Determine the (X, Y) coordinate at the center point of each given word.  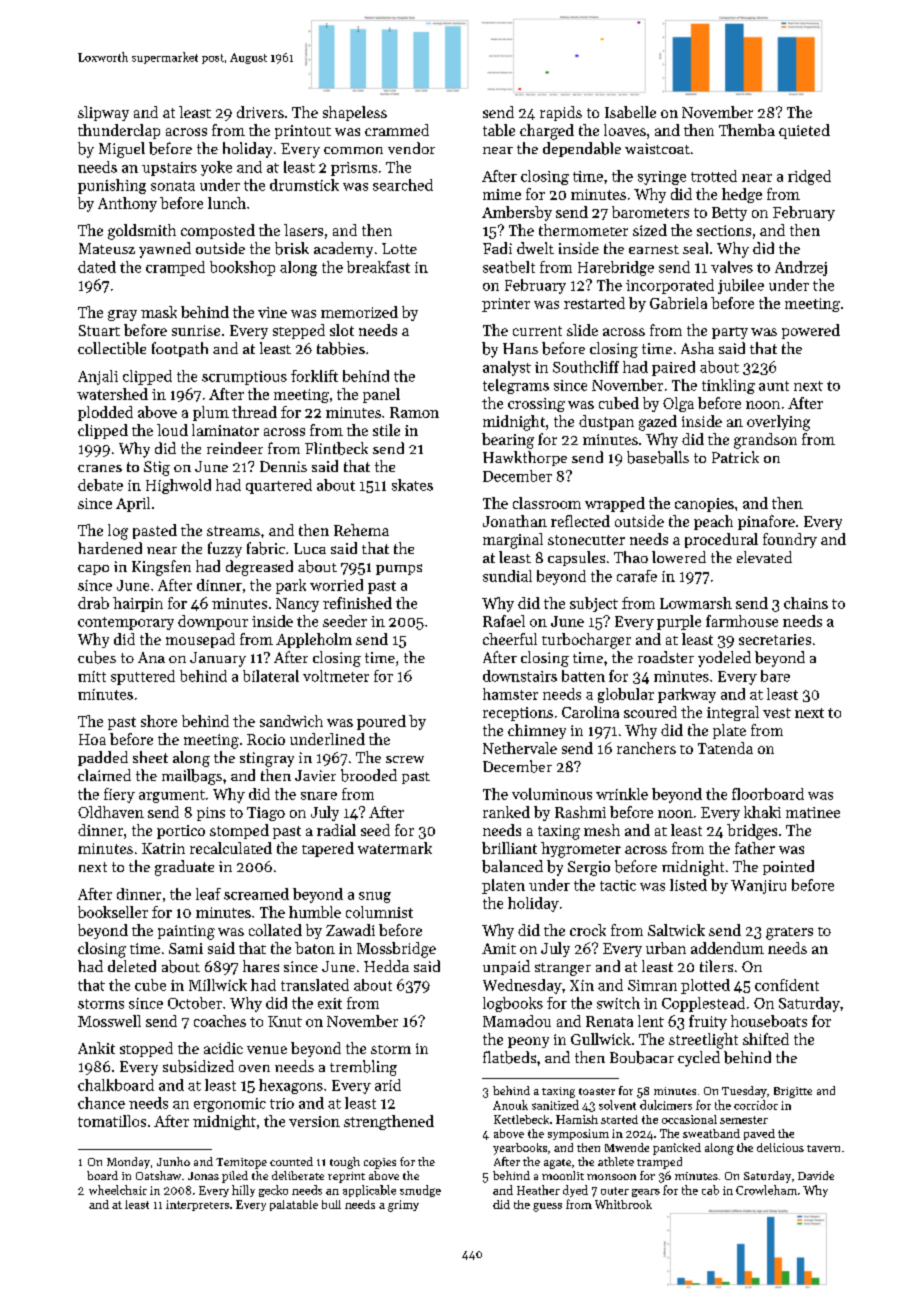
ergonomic (230, 1105)
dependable (582, 149)
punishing (112, 186)
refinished (357, 603)
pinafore (766, 522)
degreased (259, 568)
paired (673, 368)
